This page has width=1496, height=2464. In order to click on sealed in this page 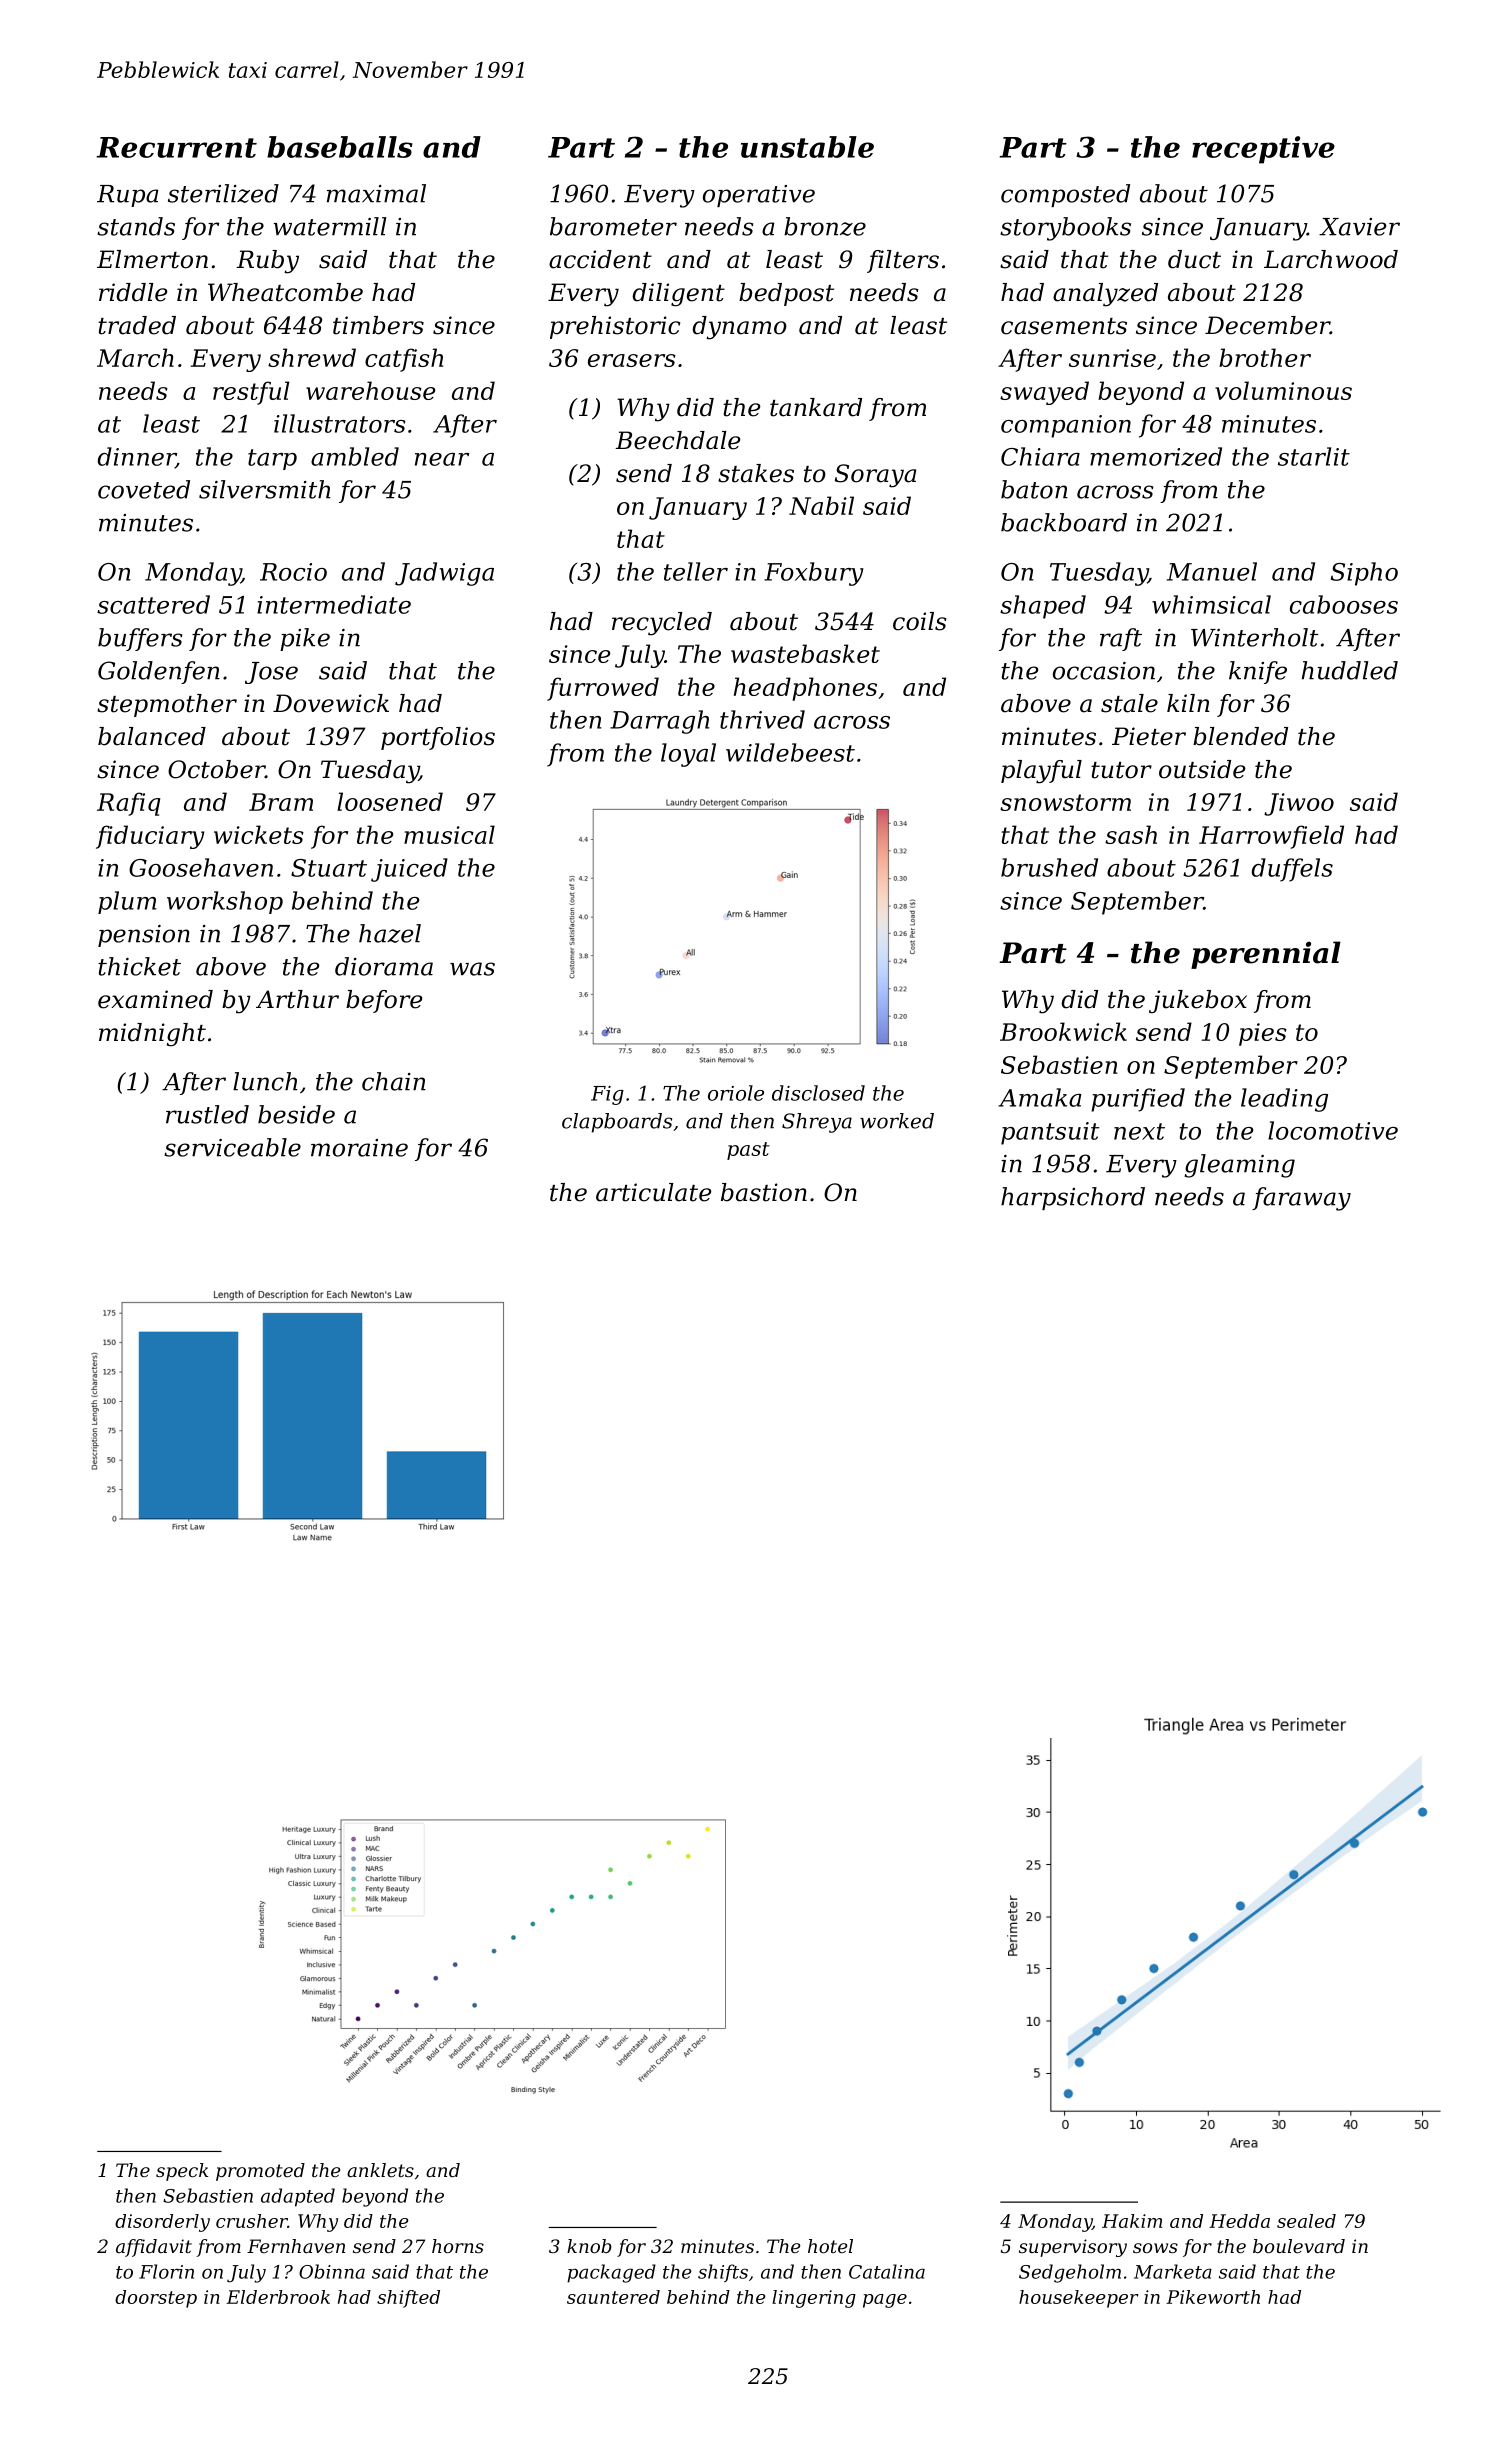, I will do `click(1306, 2221)`.
